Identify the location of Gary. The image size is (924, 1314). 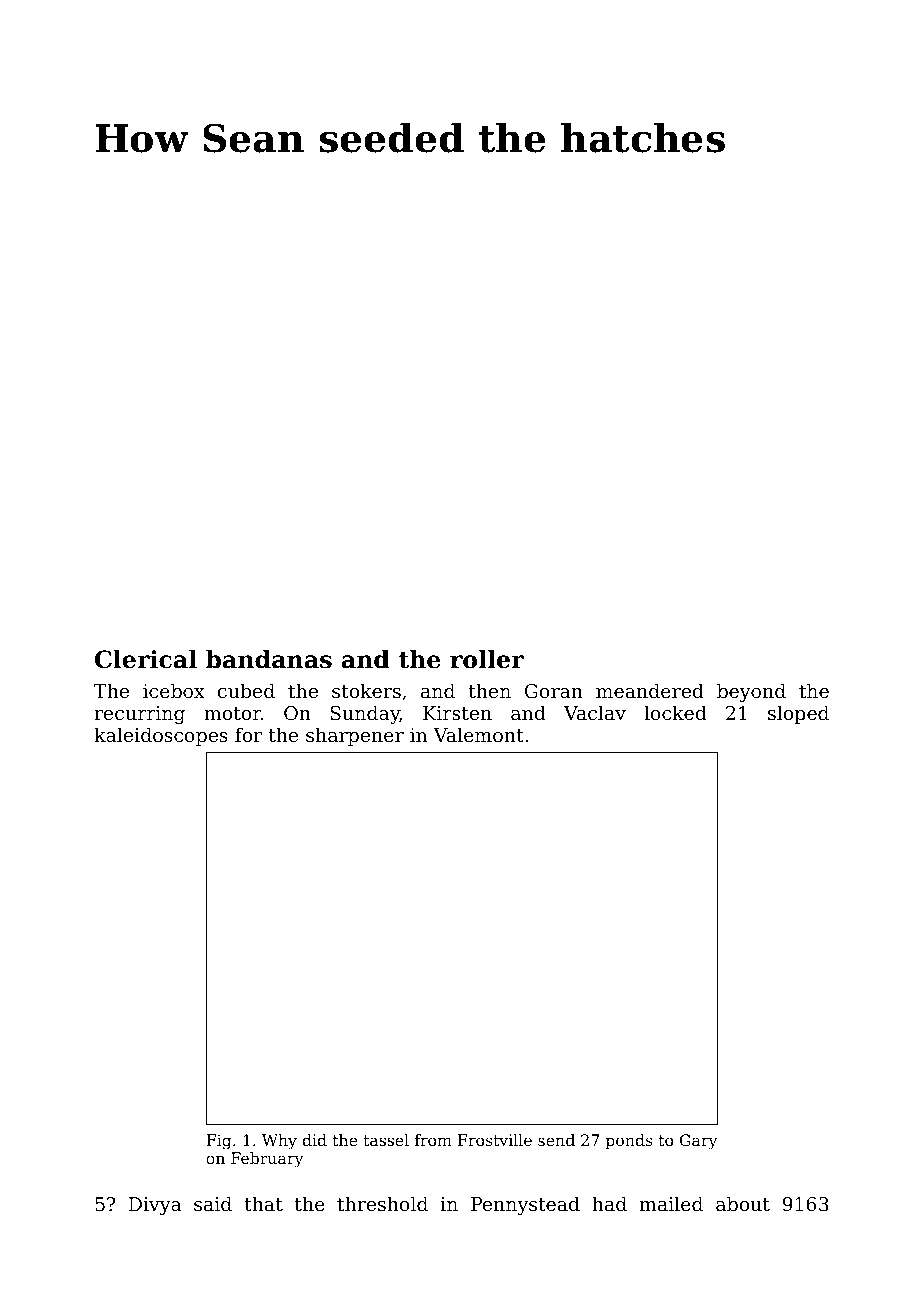
(698, 1142).
